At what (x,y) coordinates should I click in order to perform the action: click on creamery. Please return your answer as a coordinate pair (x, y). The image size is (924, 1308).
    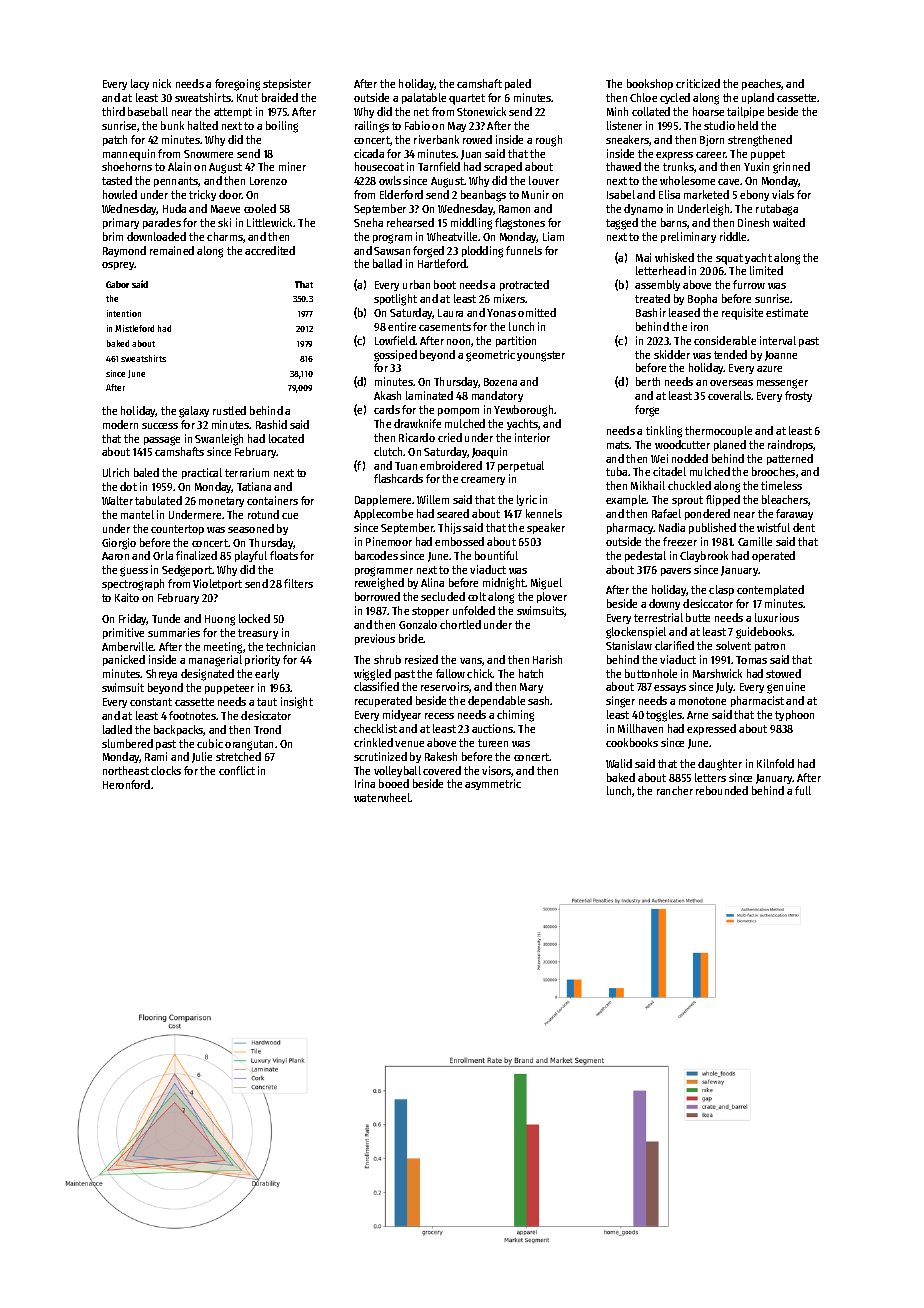
    Looking at the image, I should click on (483, 481).
